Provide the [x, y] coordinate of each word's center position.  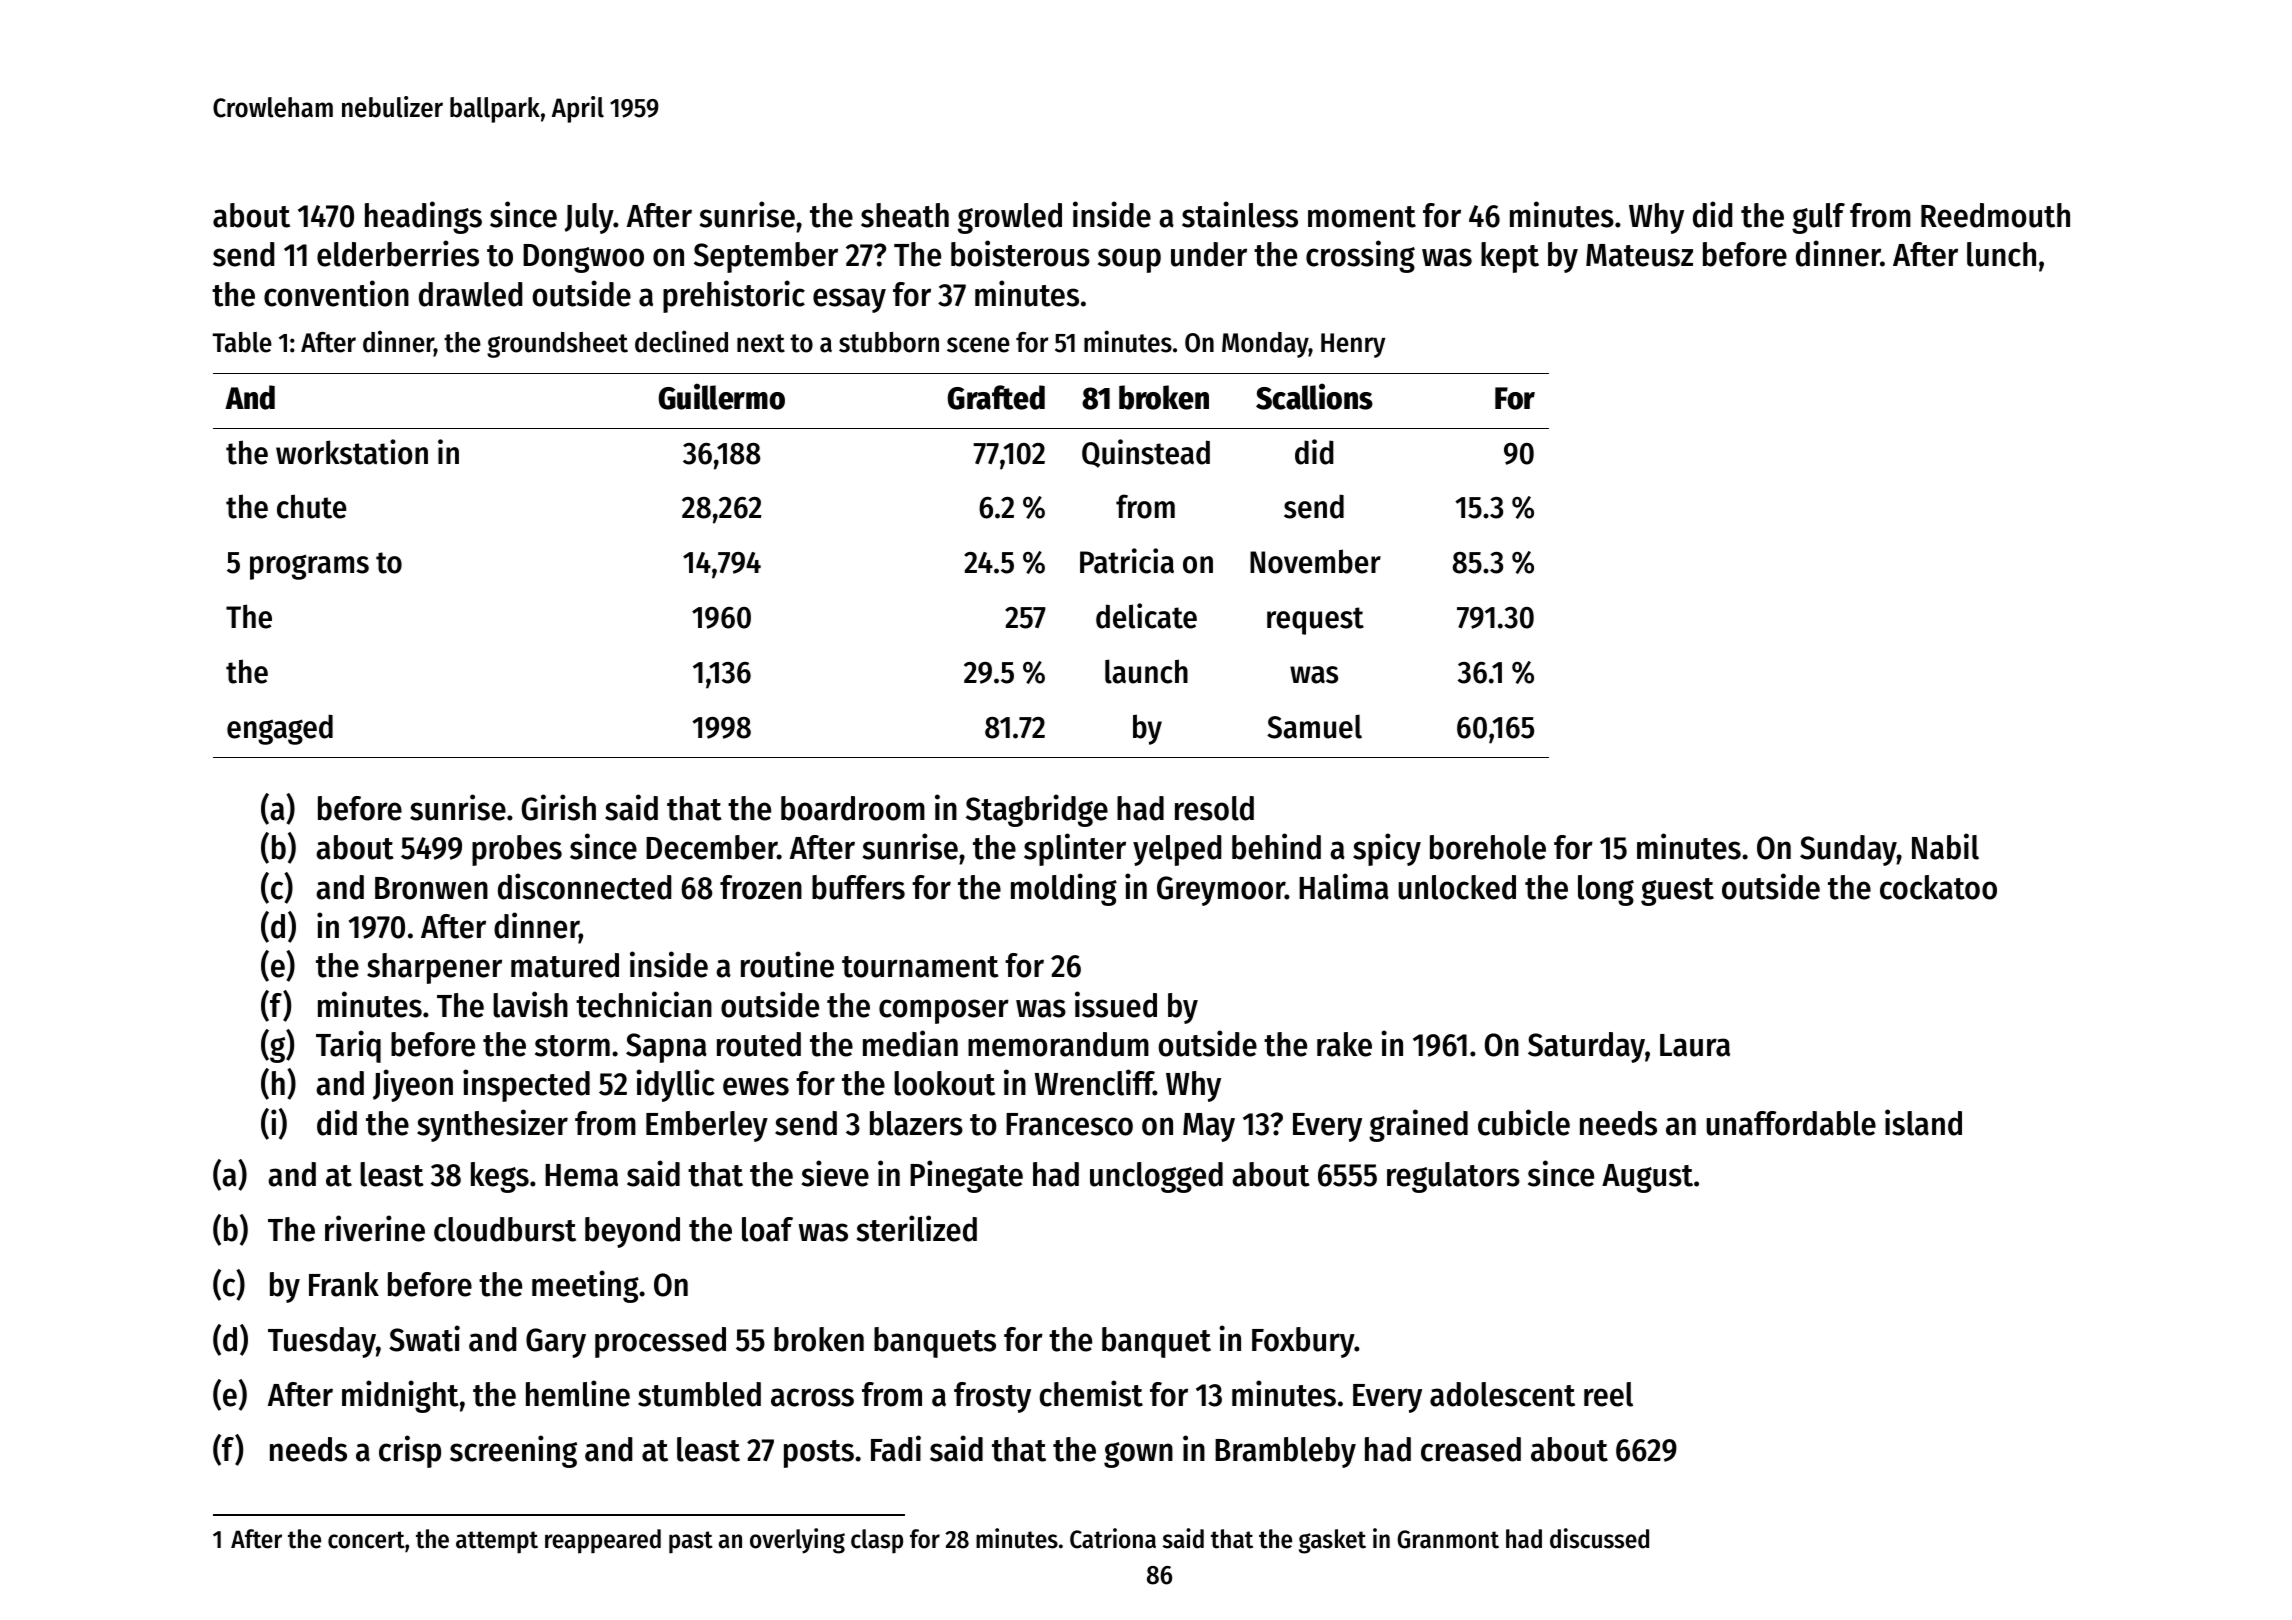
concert [366, 1540]
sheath [905, 215]
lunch [2001, 254]
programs [309, 567]
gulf [1818, 218]
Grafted [996, 397]
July [589, 218]
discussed [1599, 1538]
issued [1116, 1004]
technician [644, 1004]
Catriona [1113, 1538]
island [1923, 1122]
